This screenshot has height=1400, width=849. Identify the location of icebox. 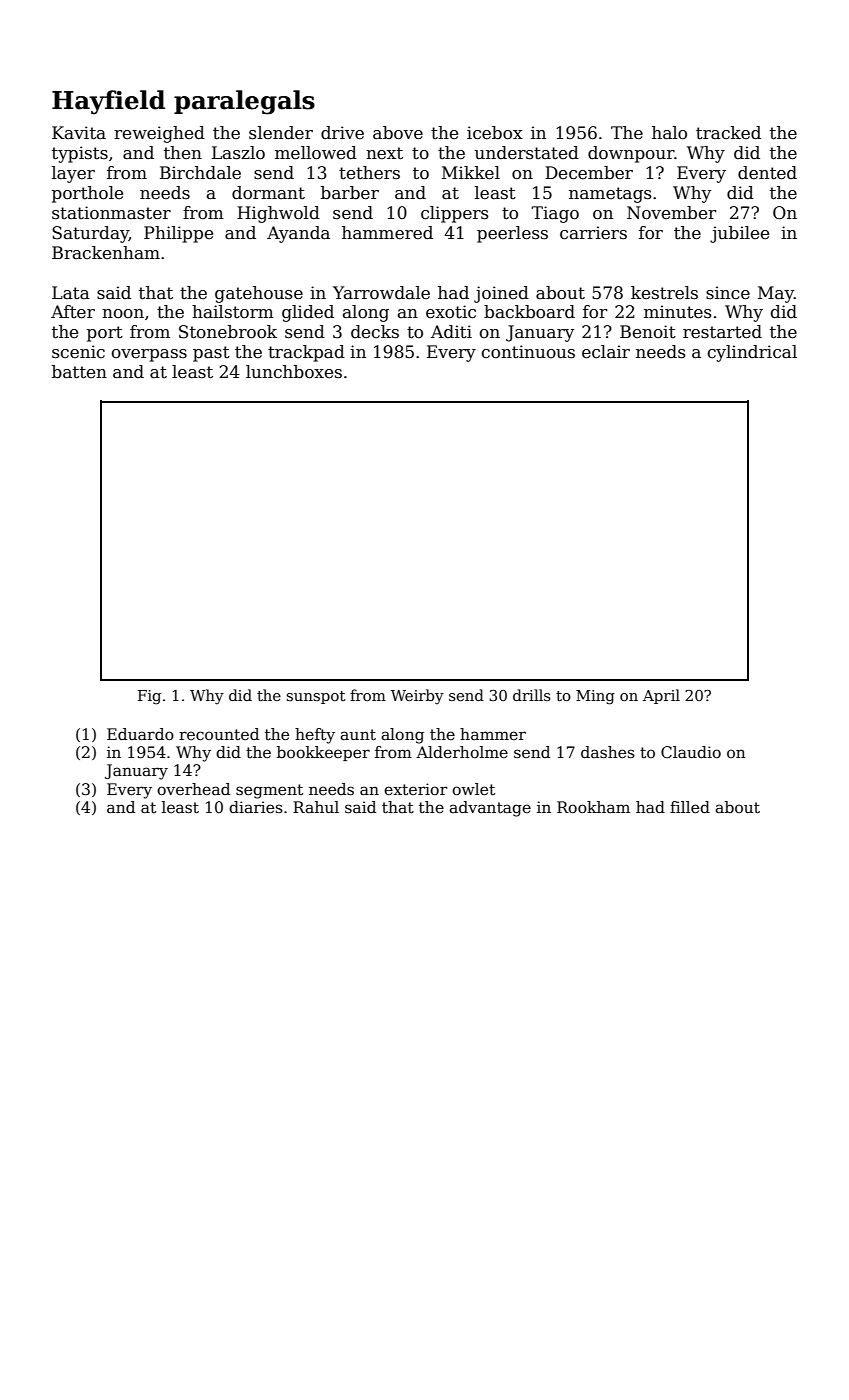
(495, 133).
